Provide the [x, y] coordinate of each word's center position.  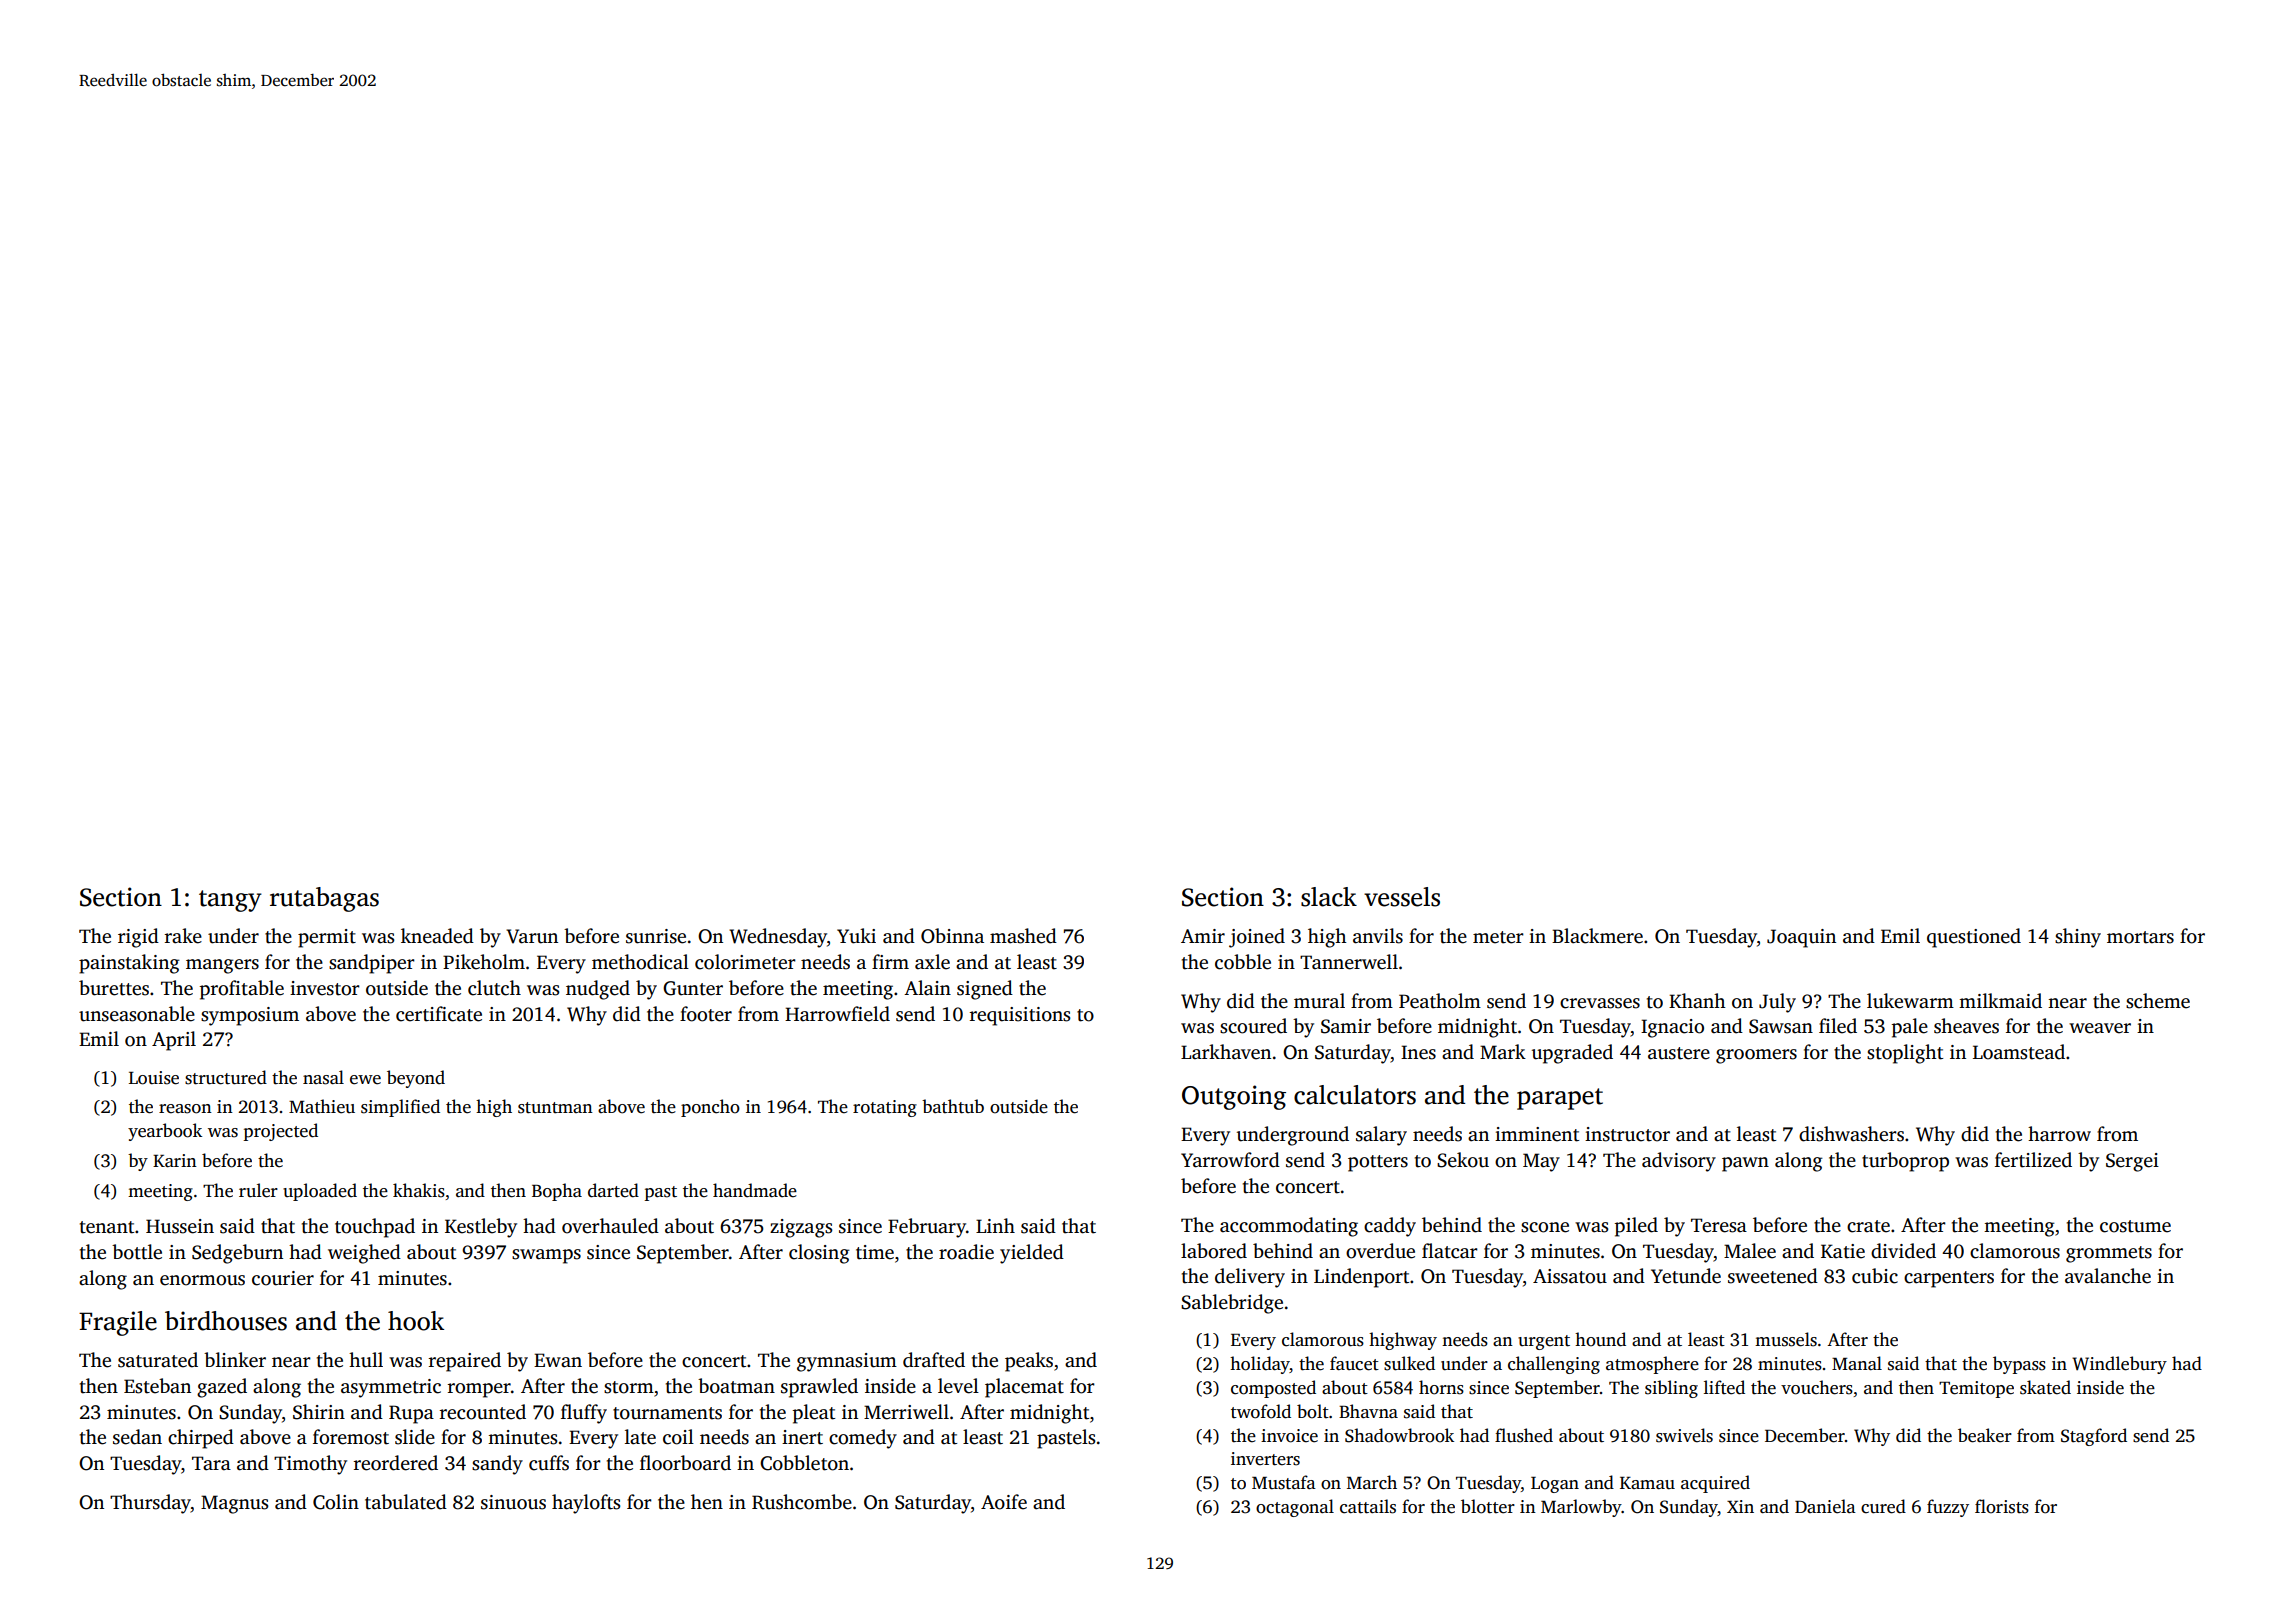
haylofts [586, 1504]
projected [280, 1132]
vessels [1402, 897]
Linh [995, 1225]
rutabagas [324, 899]
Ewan [558, 1360]
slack [1329, 897]
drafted [934, 1360]
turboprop [1905, 1162]
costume [2135, 1226]
